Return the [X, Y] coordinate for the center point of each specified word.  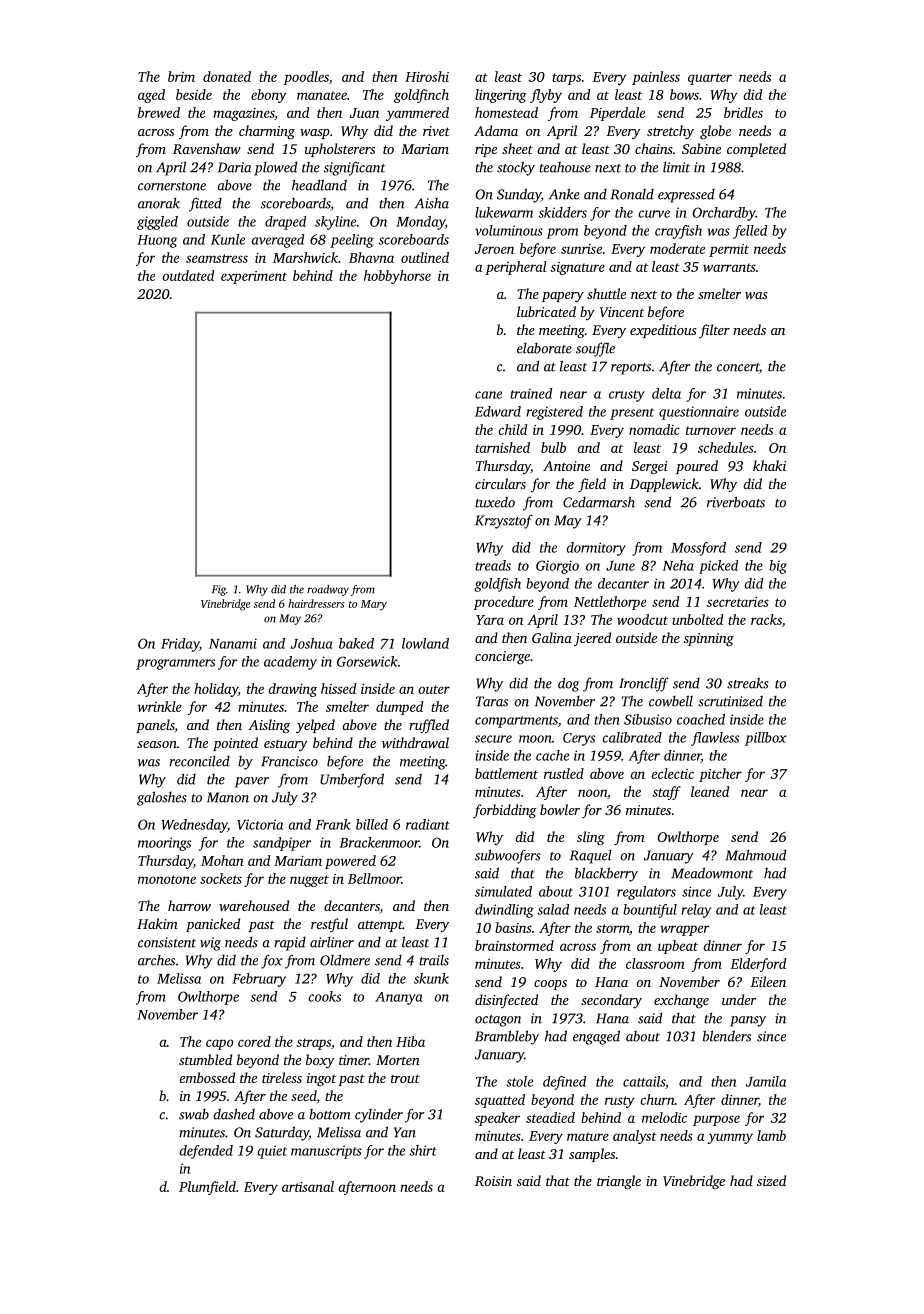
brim [181, 76]
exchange [681, 1001]
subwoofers [508, 856]
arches [156, 960]
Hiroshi [427, 76]
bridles [743, 112]
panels [155, 726]
